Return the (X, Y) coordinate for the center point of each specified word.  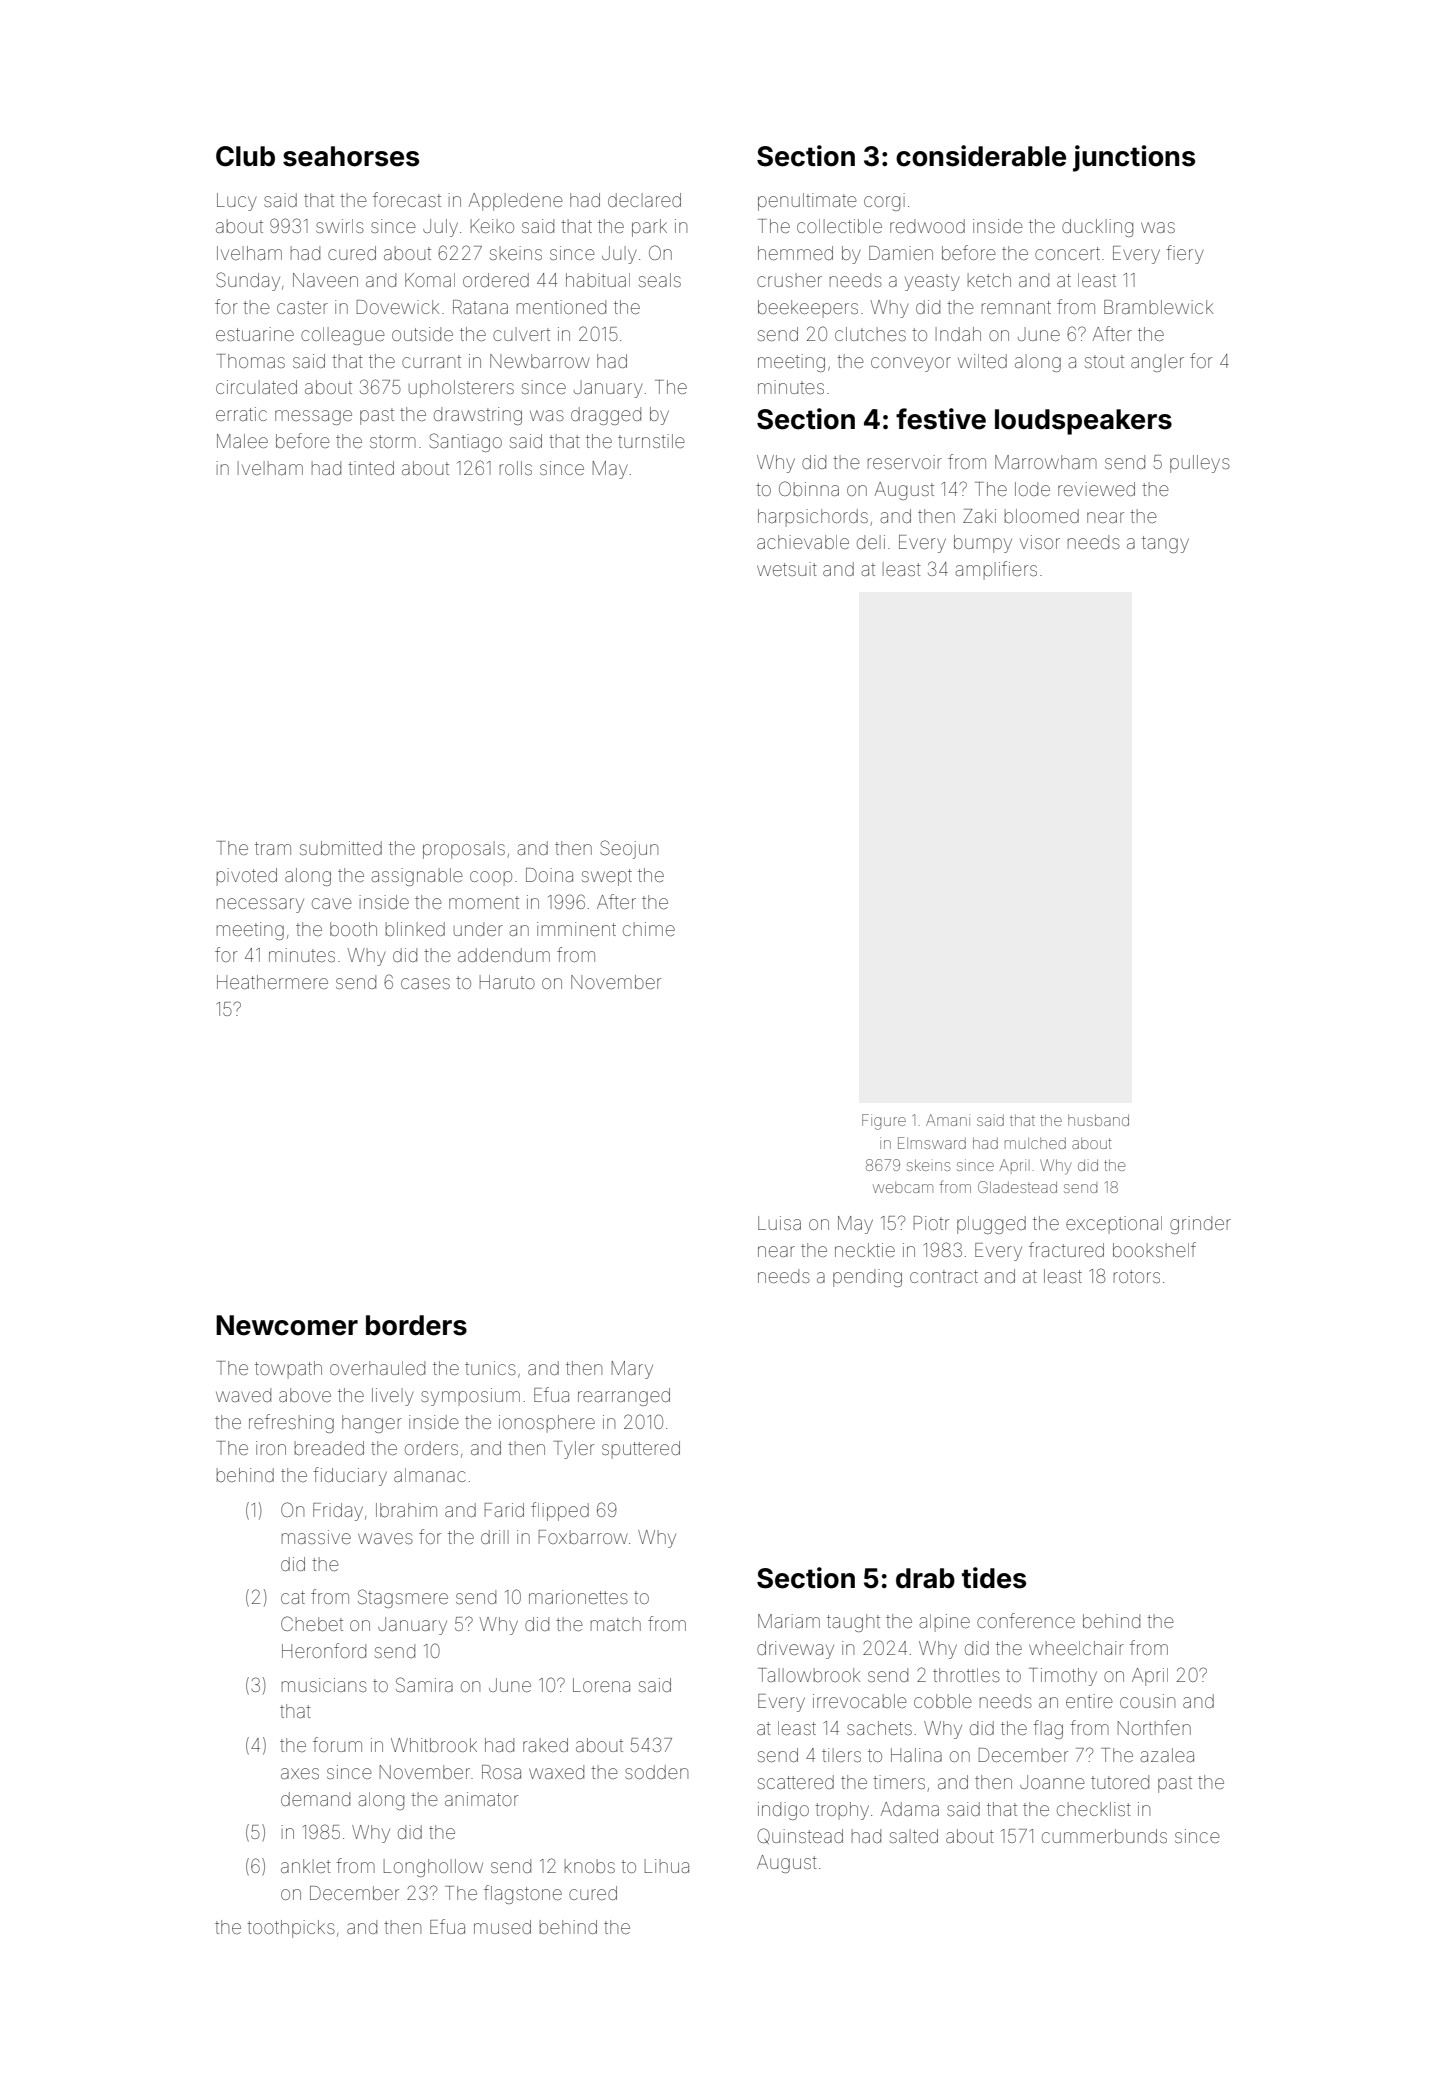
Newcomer (287, 1325)
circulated (256, 387)
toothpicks (291, 1929)
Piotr (931, 1223)
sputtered (641, 1450)
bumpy (983, 544)
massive (316, 1537)
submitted (341, 848)
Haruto (507, 982)
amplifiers (996, 570)
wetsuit (787, 569)
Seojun (629, 849)
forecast (407, 199)
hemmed (795, 253)
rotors (1137, 1276)
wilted (982, 361)
